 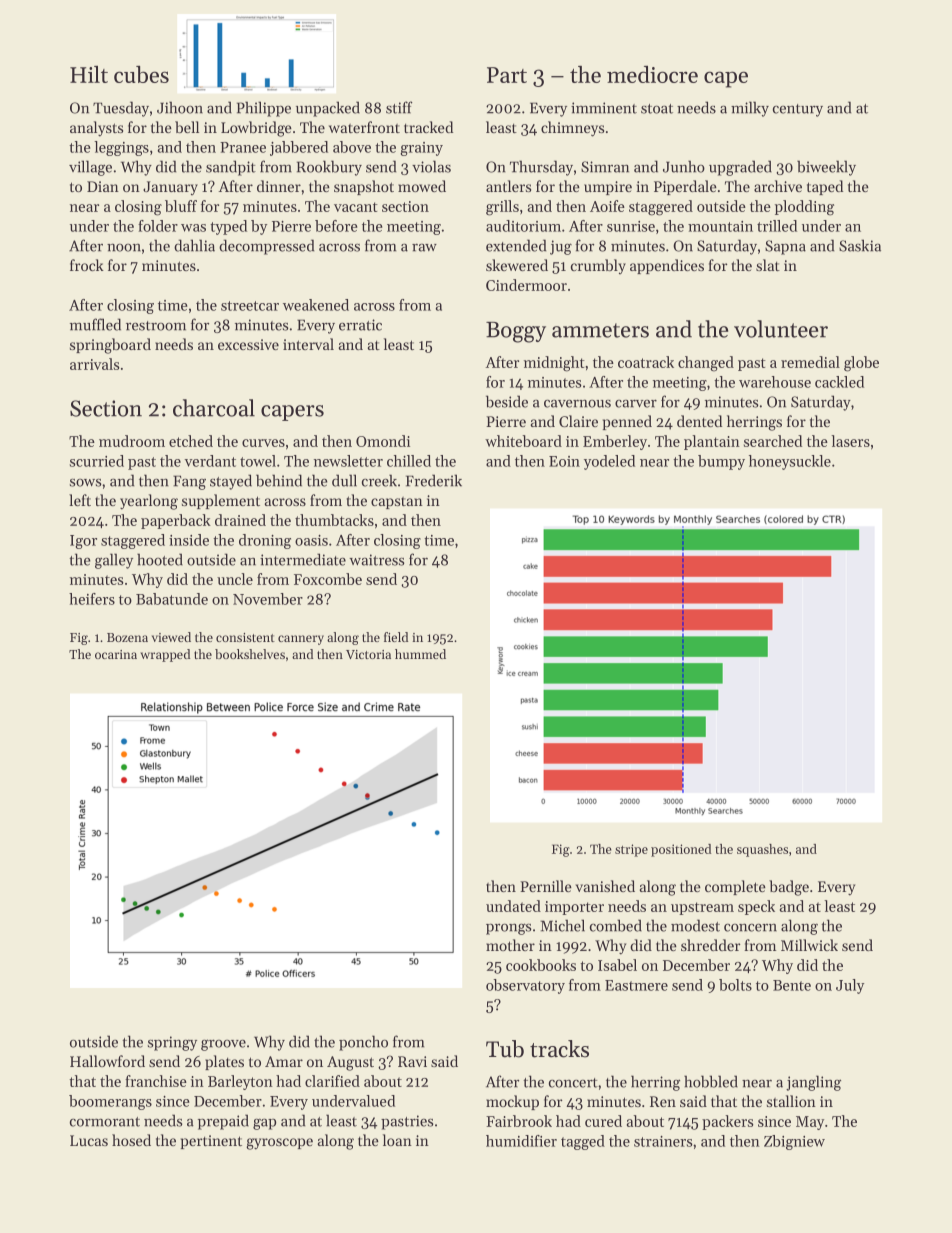 What do you see at coordinates (250, 654) in the document?
I see `bookshelves` at bounding box center [250, 654].
